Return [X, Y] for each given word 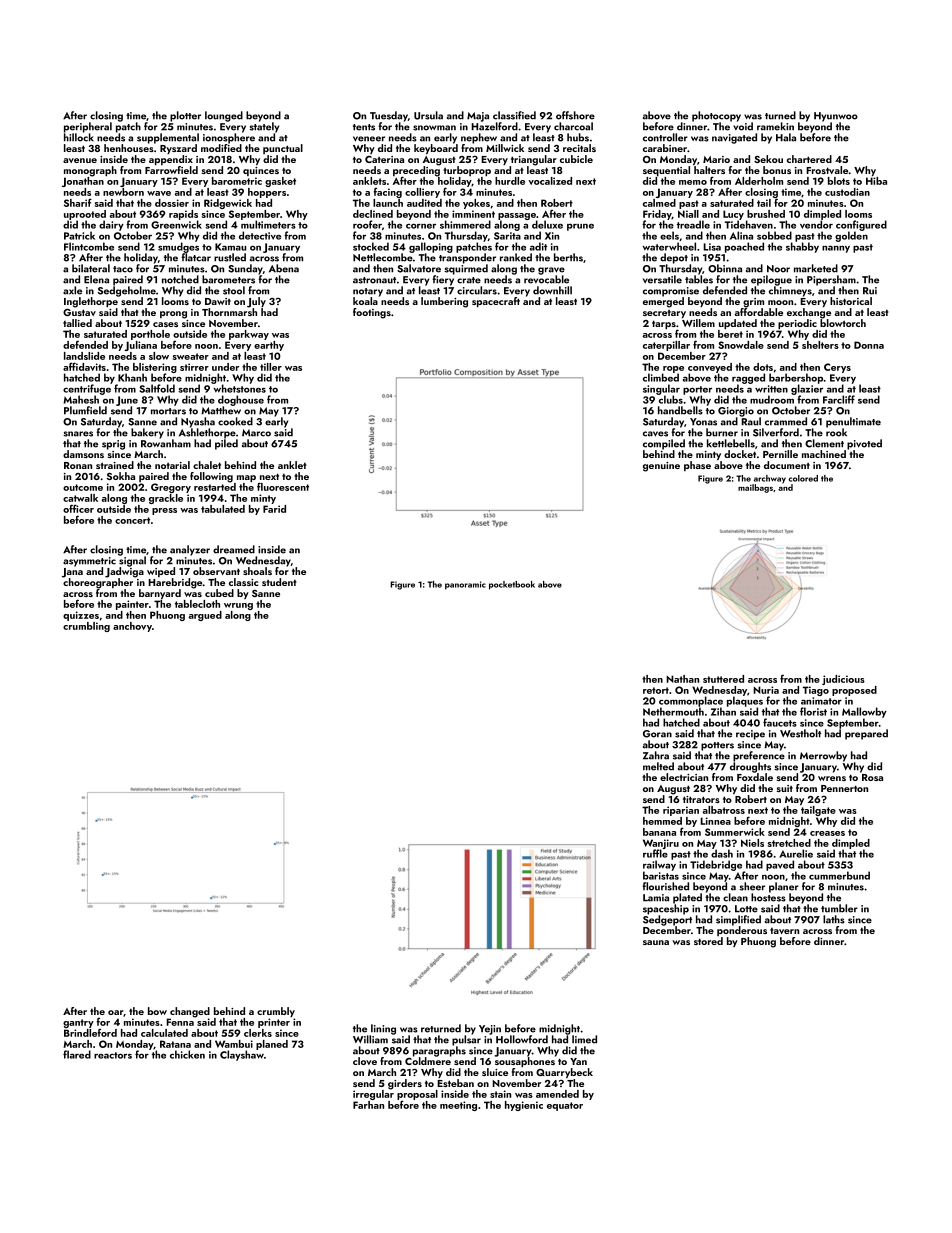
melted [658, 766]
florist [813, 711]
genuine [661, 467]
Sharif [78, 202]
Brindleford [90, 1033]
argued [205, 616]
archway [770, 479]
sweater [191, 356]
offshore [575, 115]
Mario [716, 159]
